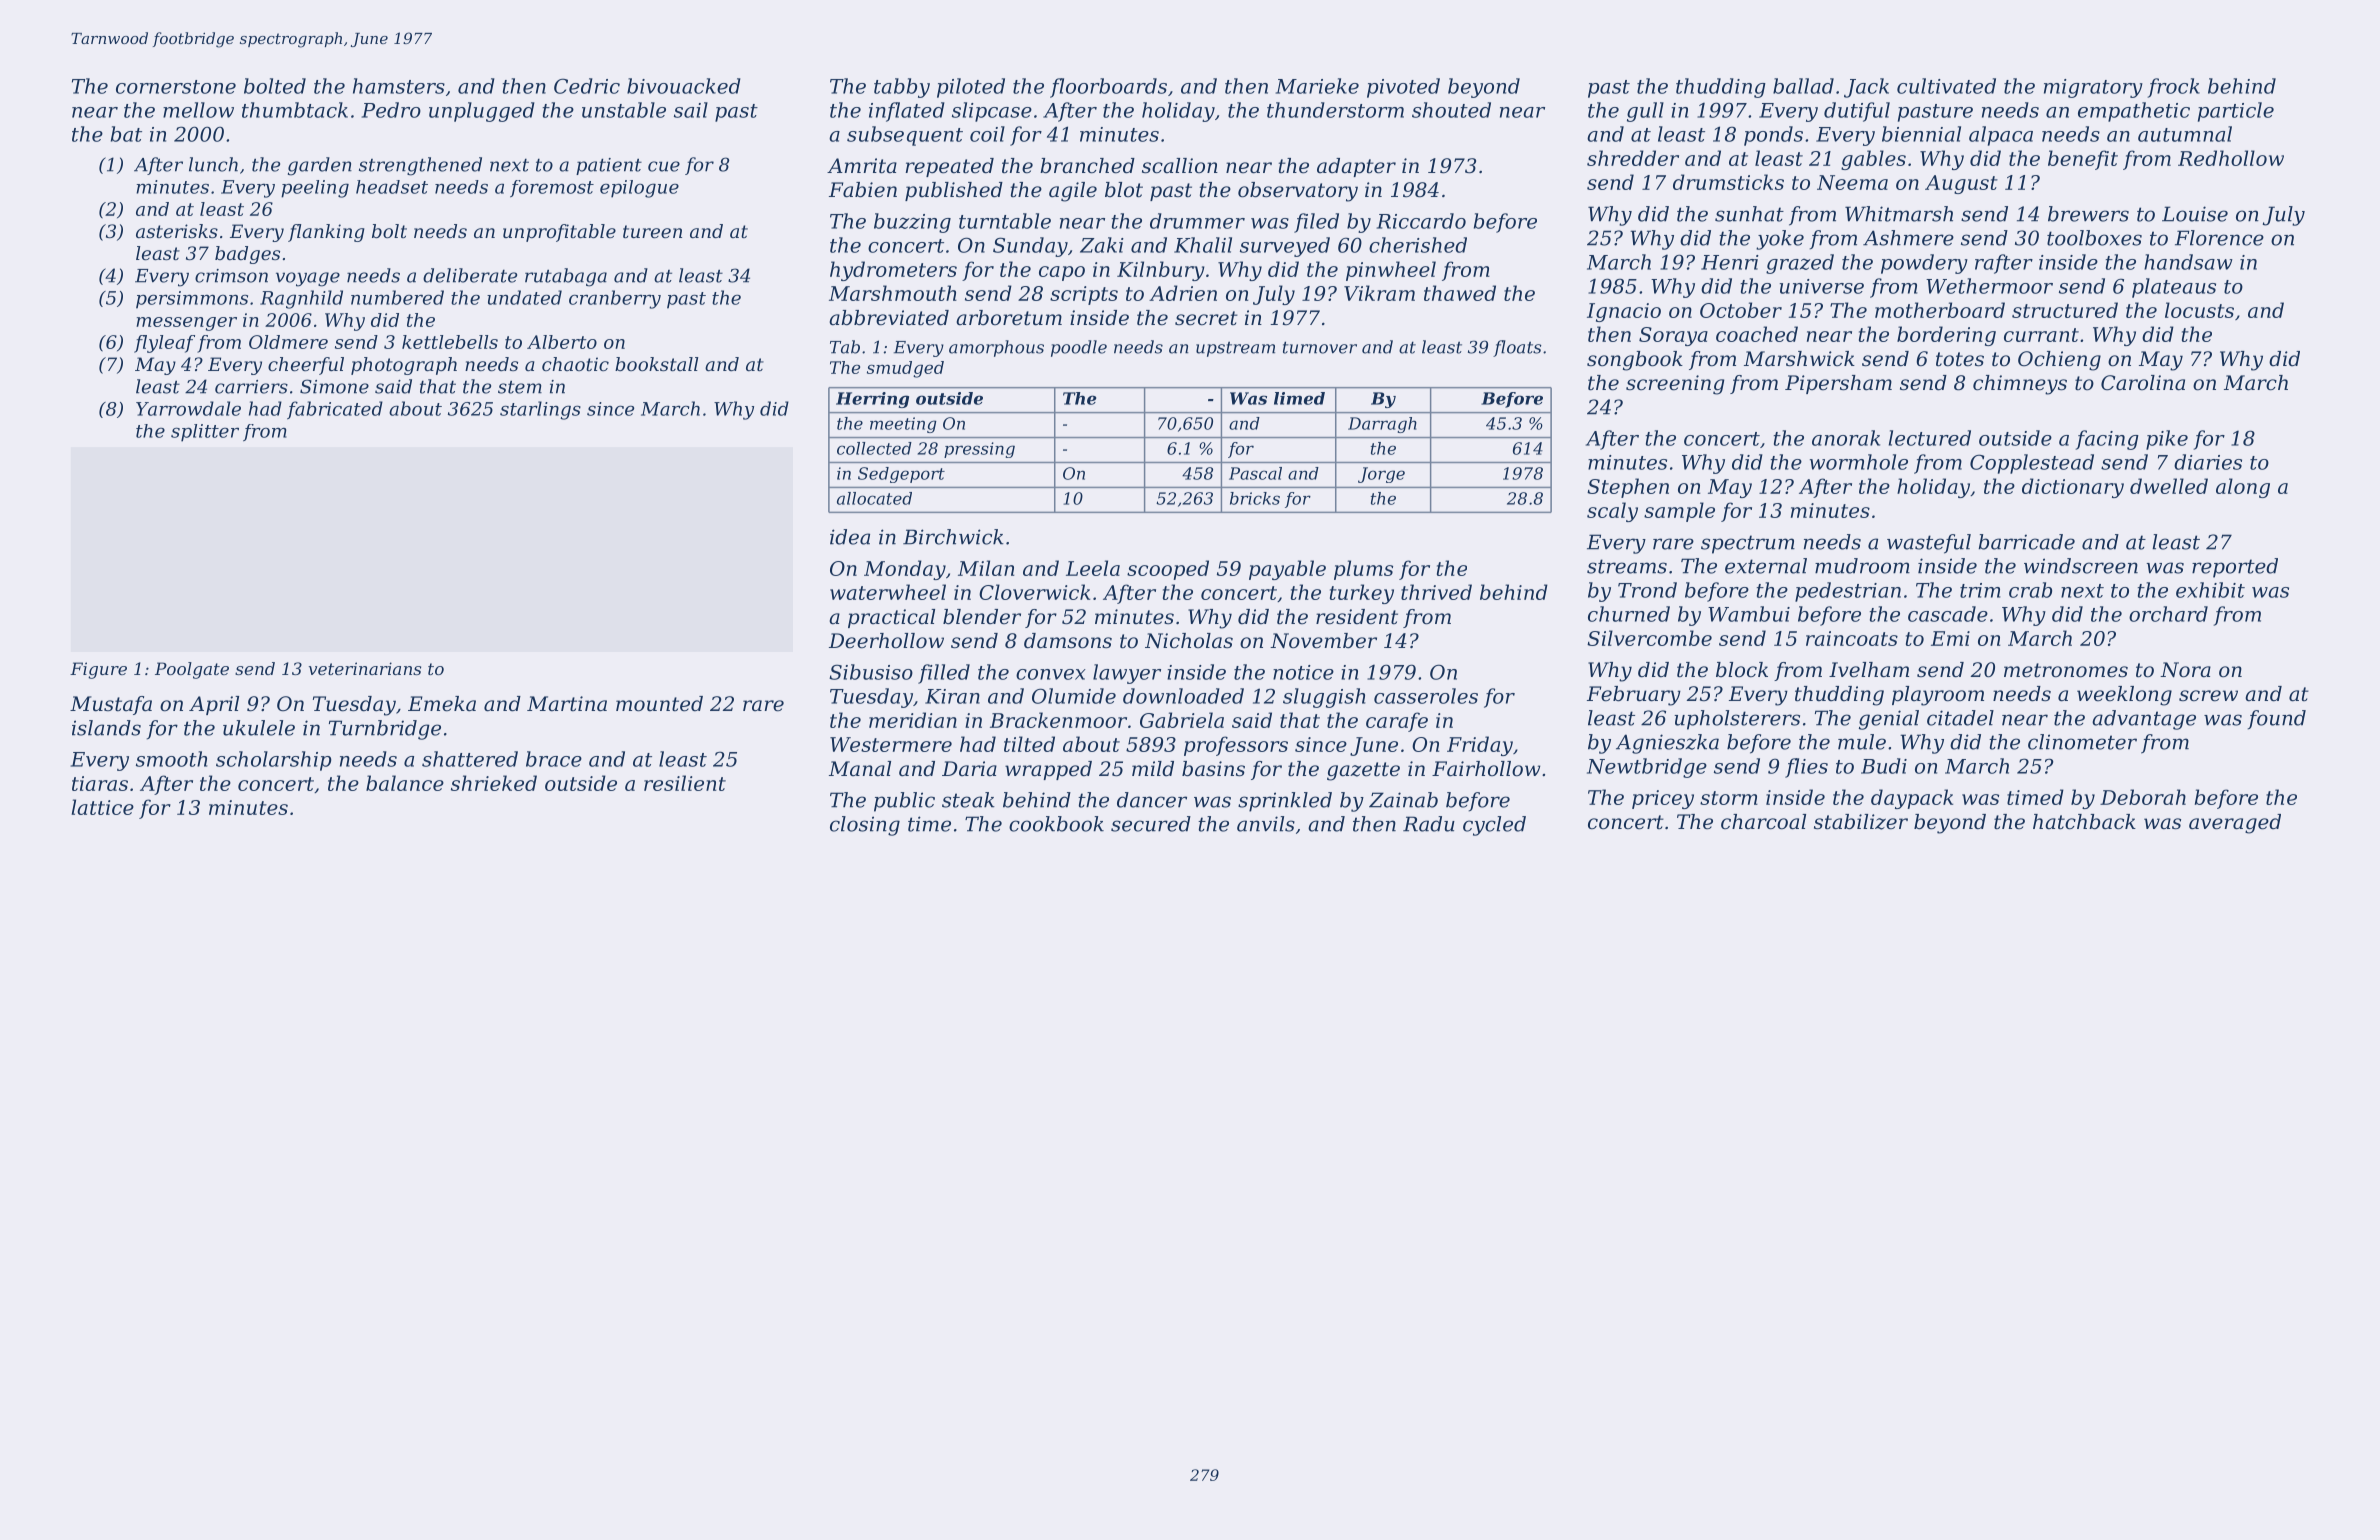  Describe the element at coordinates (2088, 214) in the screenshot. I see `brewers` at that location.
